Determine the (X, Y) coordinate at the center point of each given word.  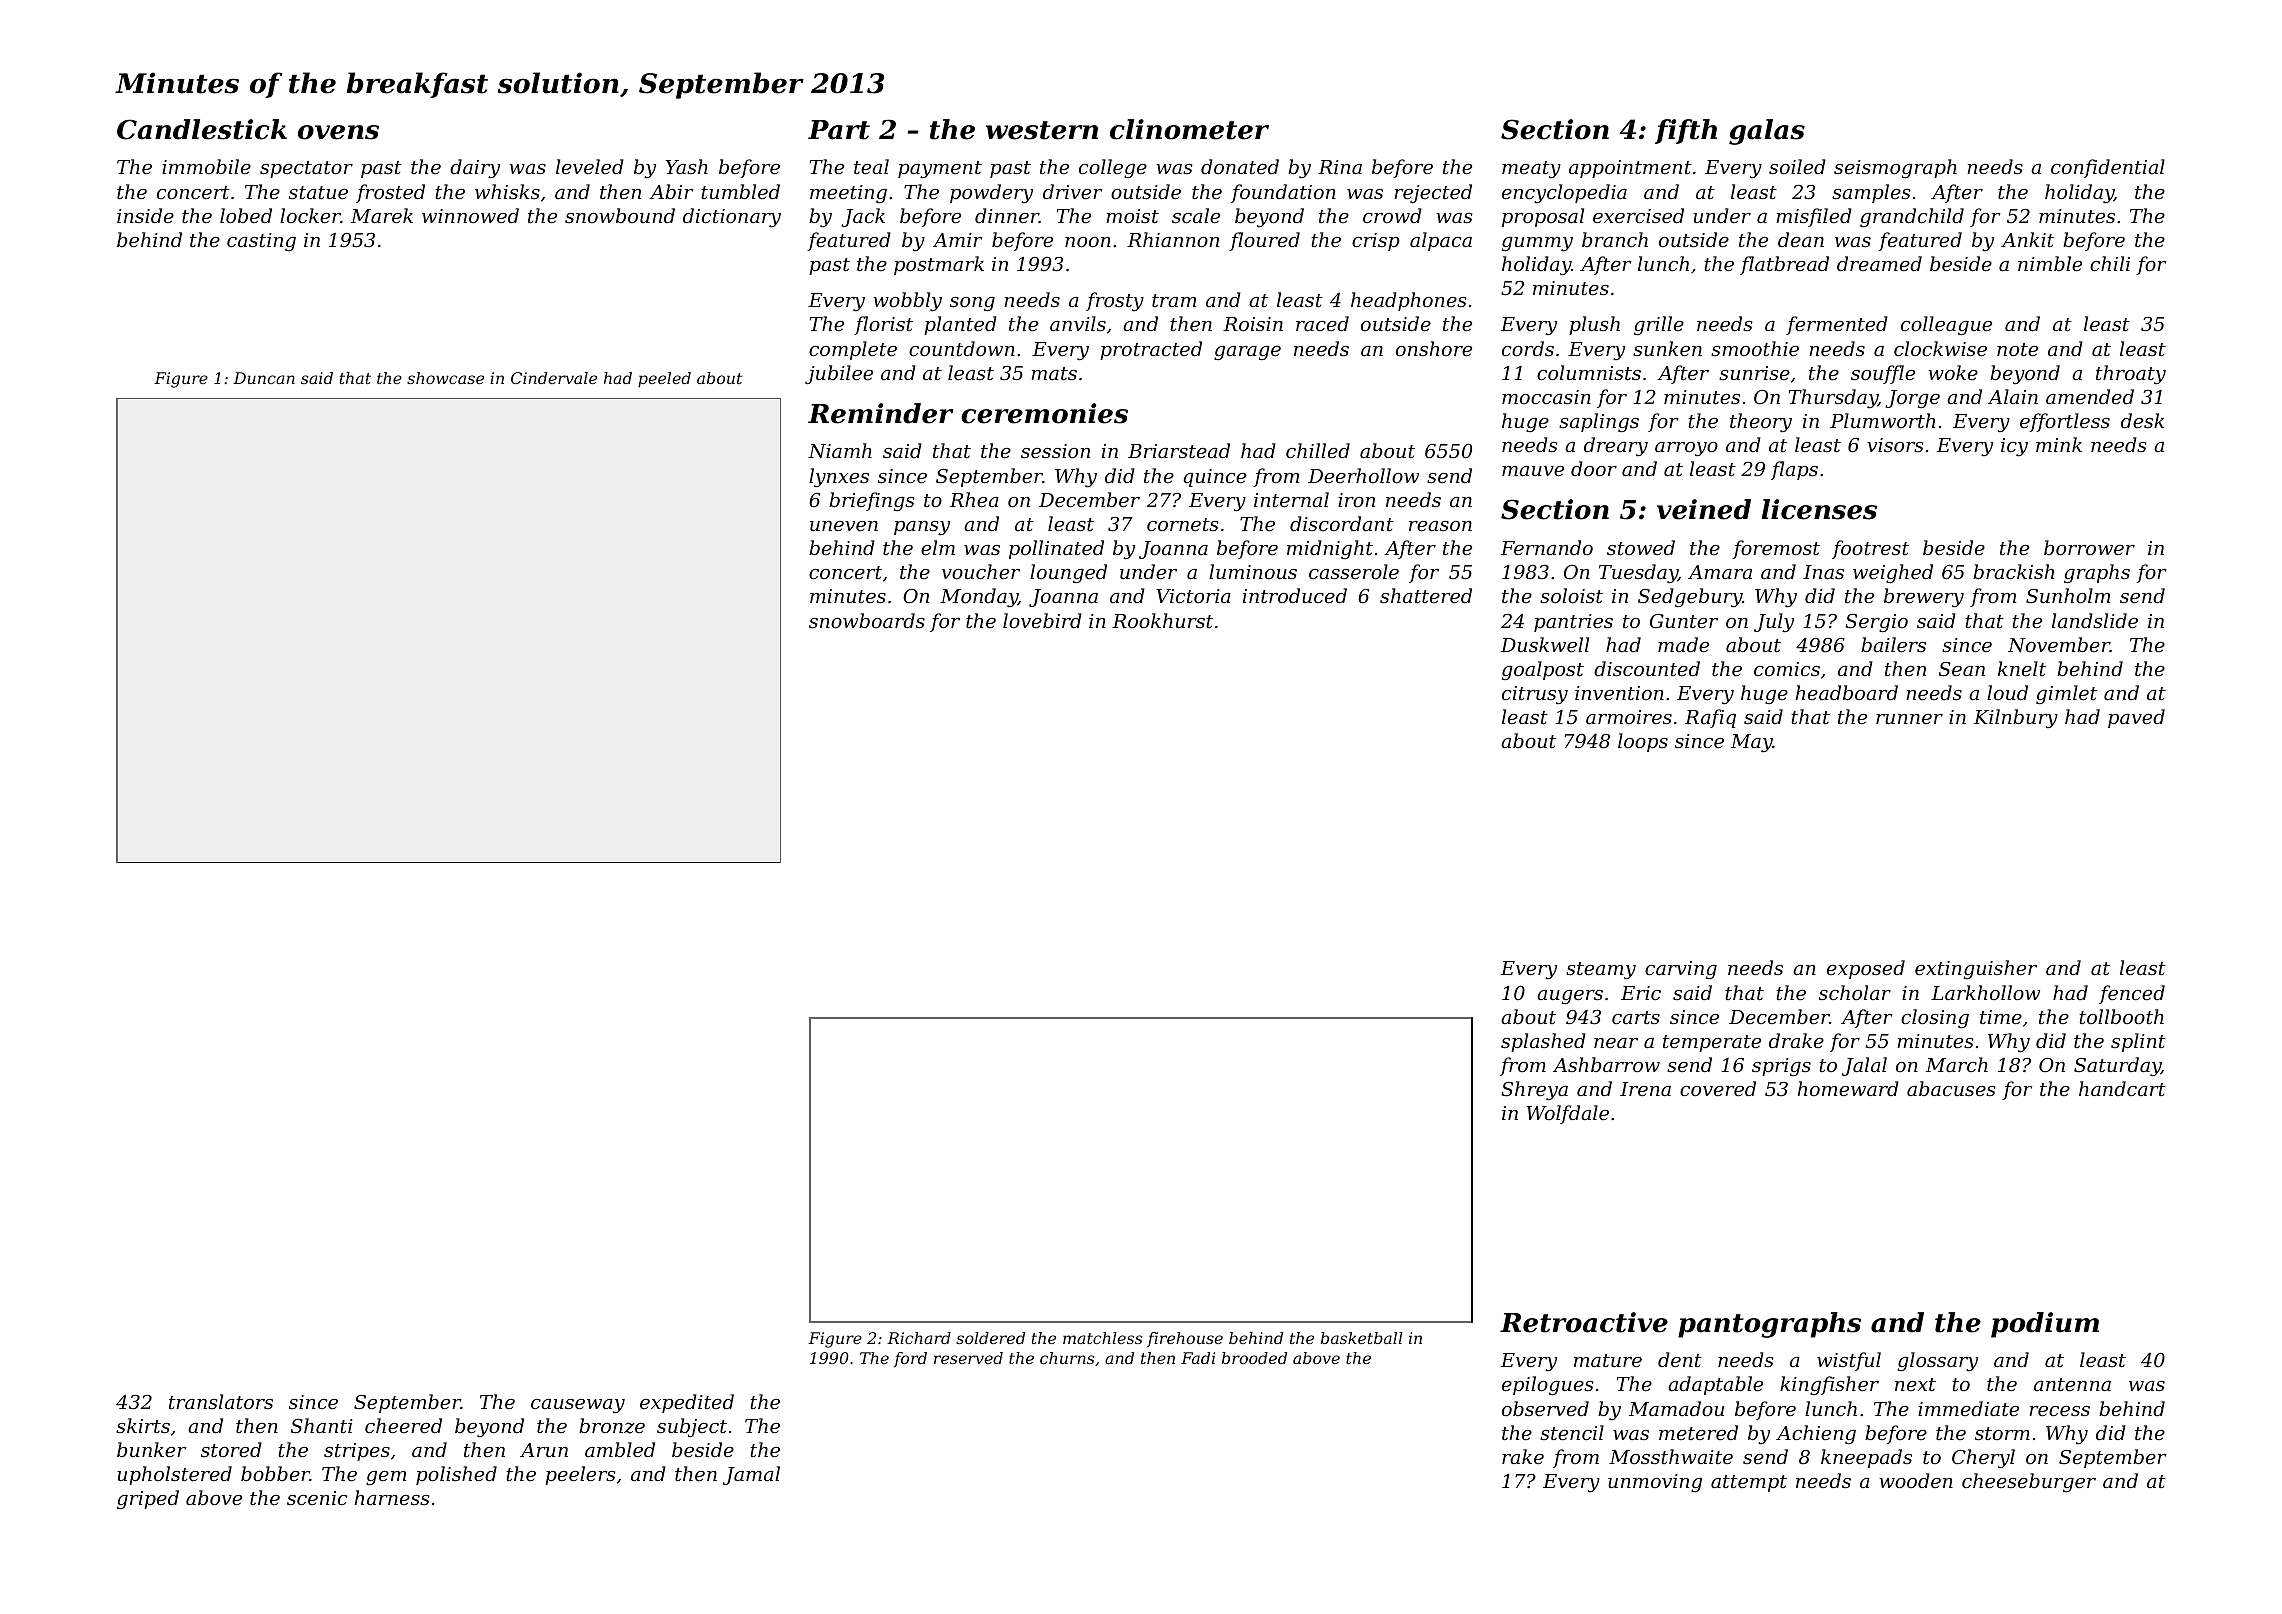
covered (1718, 1088)
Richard (919, 1338)
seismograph (1895, 168)
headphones (1409, 301)
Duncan (264, 378)
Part (839, 130)
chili (2110, 263)
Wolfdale (1568, 1114)
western (1042, 130)
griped (148, 1499)
